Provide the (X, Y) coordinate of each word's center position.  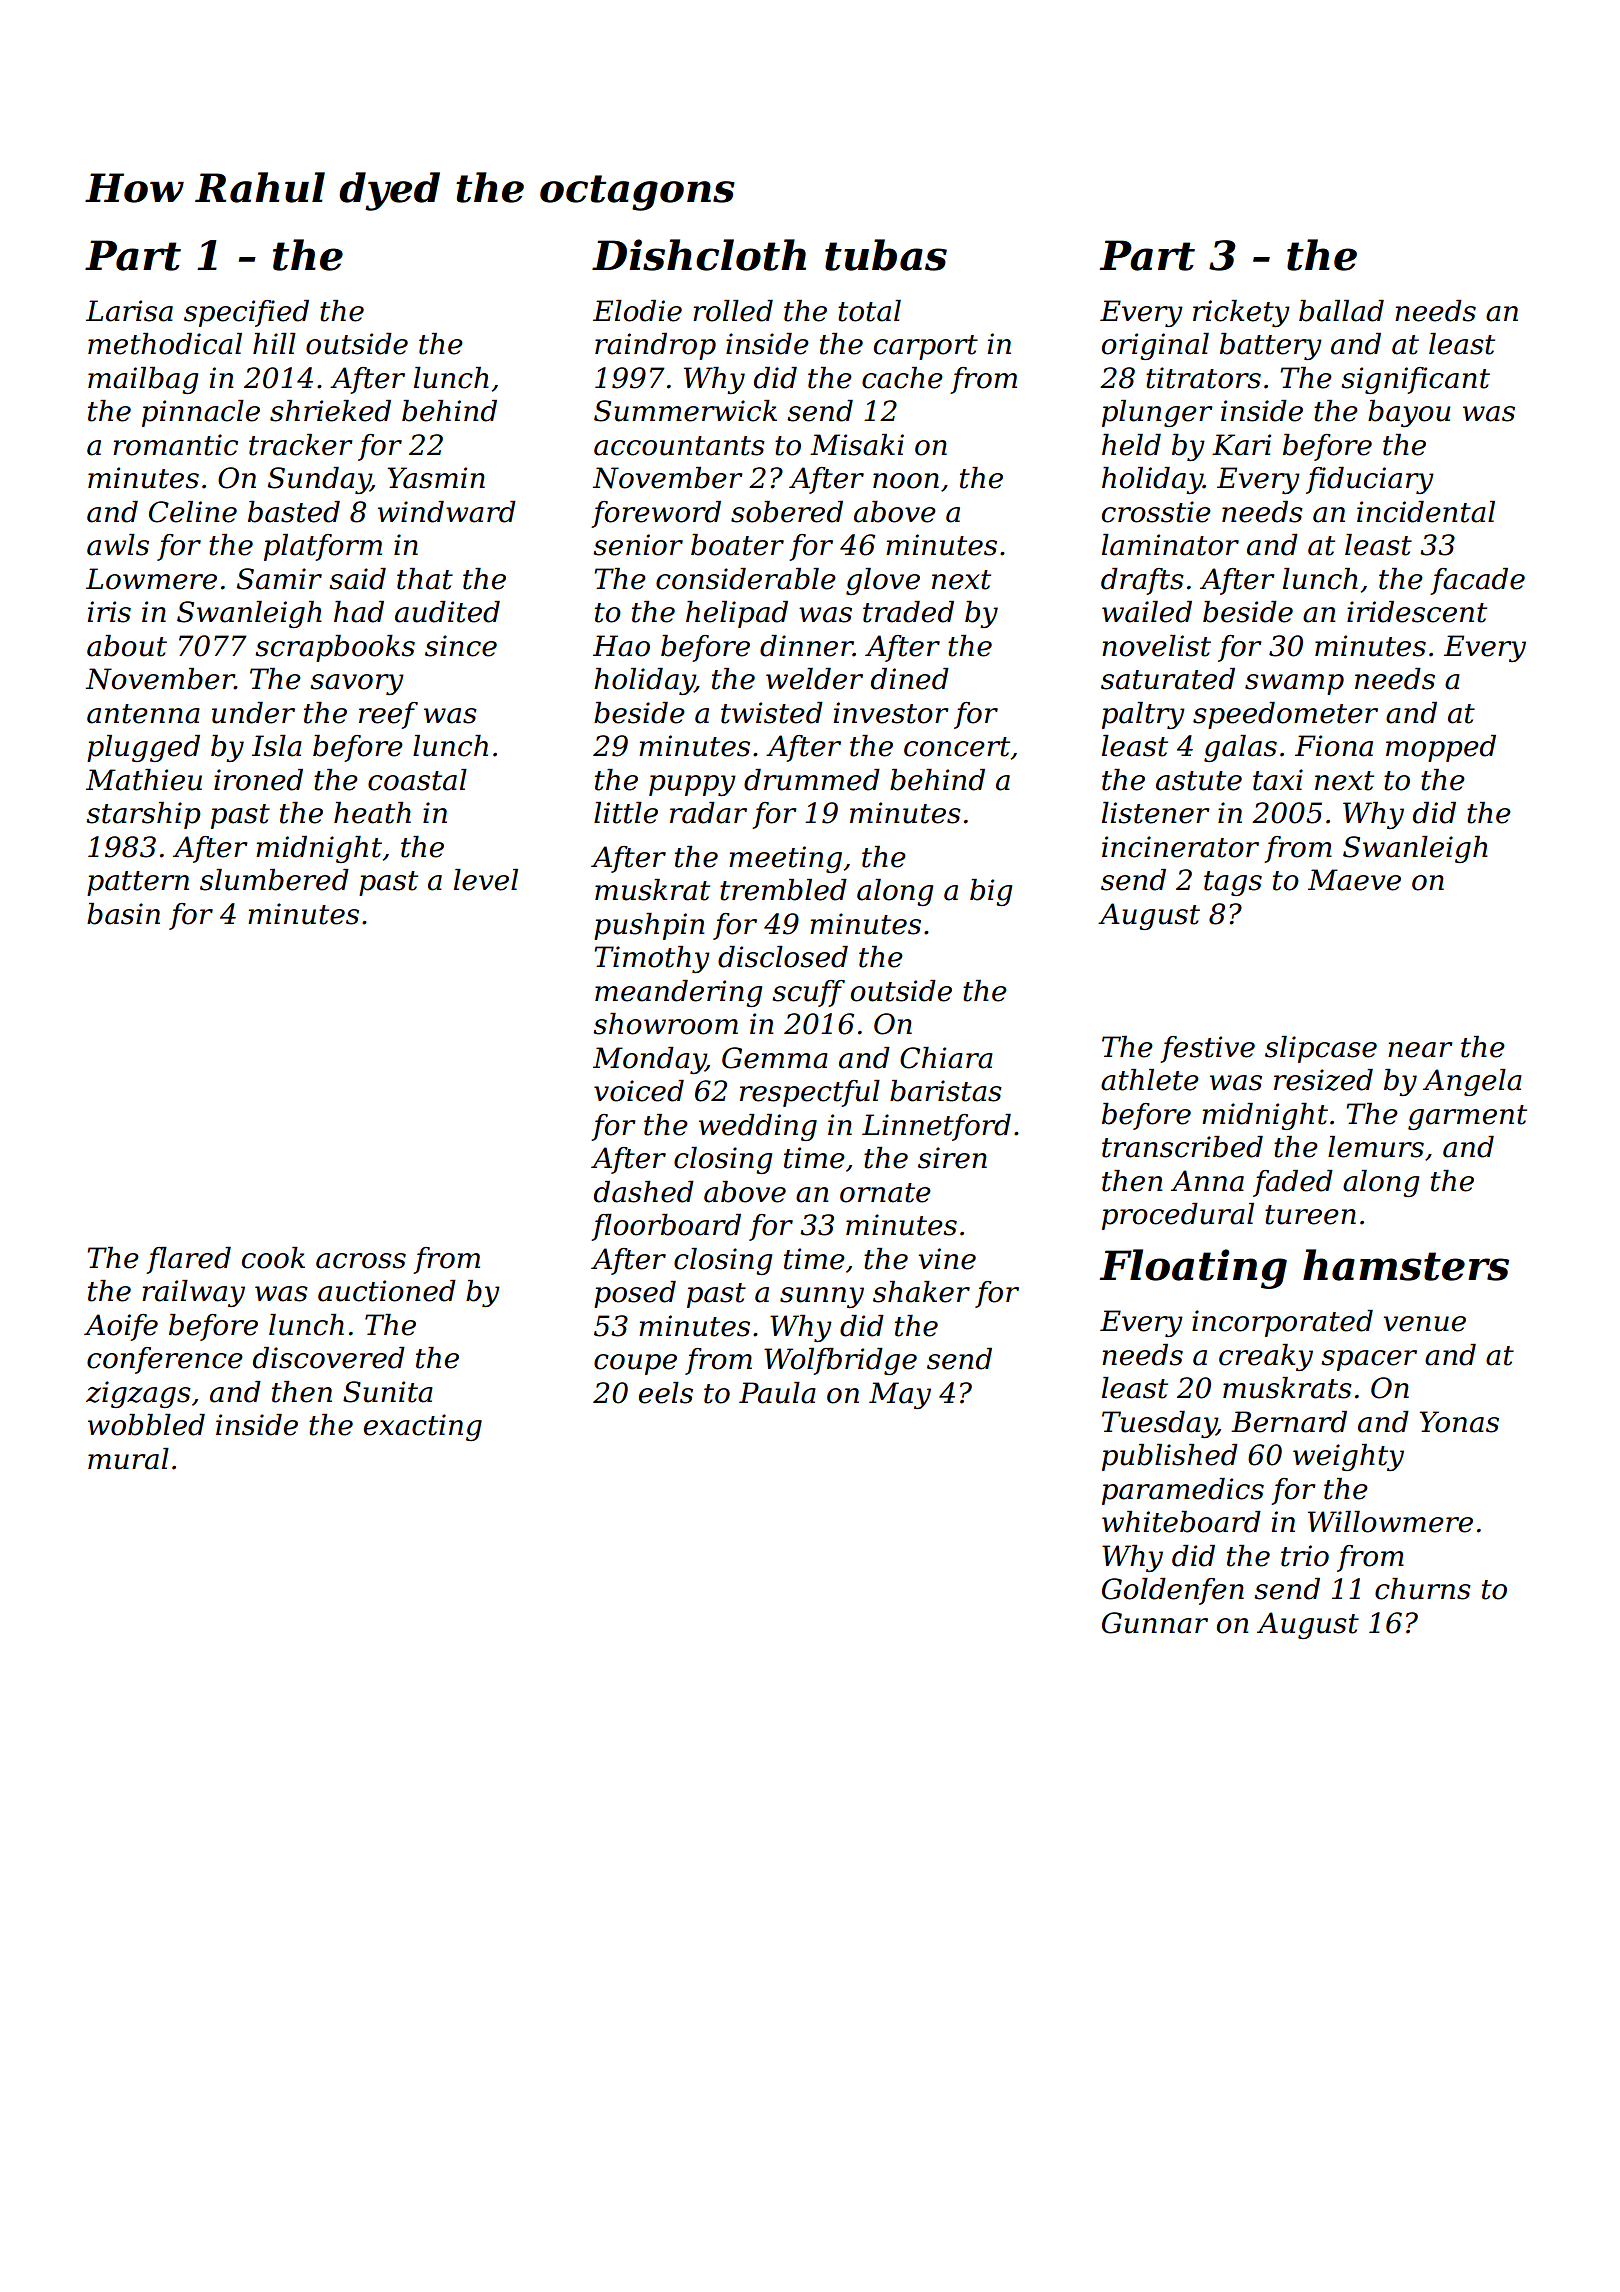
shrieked (330, 411)
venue (1424, 1324)
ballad (1341, 311)
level (486, 880)
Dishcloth (699, 255)
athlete (1150, 1080)
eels (666, 1393)
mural (128, 1459)
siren (952, 1158)
